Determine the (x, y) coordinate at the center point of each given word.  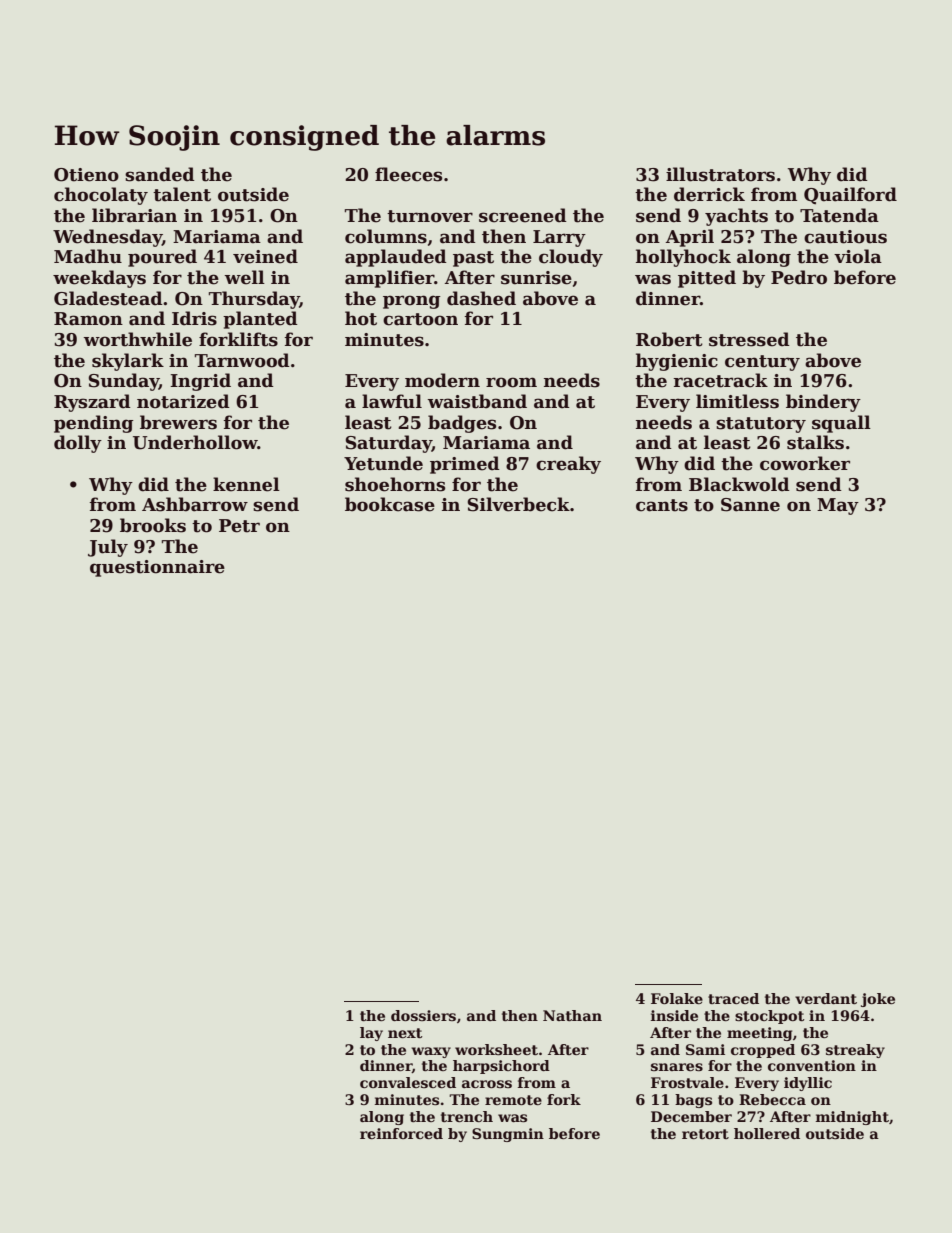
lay (371, 1034)
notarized (183, 401)
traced (733, 998)
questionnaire (157, 568)
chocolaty (101, 196)
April (690, 238)
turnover (430, 216)
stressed (749, 339)
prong (412, 302)
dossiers (423, 1015)
